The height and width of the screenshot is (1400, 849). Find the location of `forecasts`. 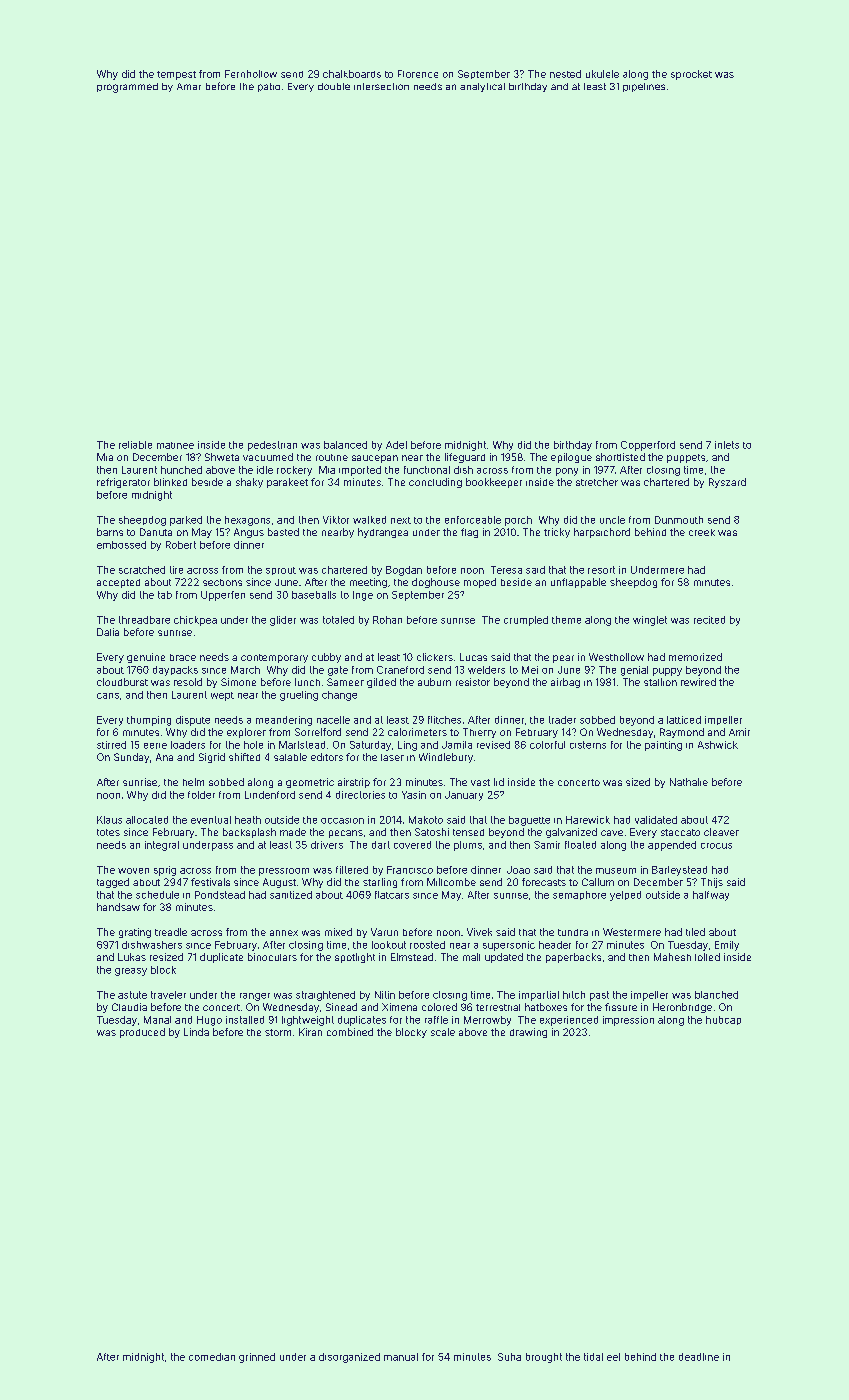

forecasts is located at coordinates (544, 882).
